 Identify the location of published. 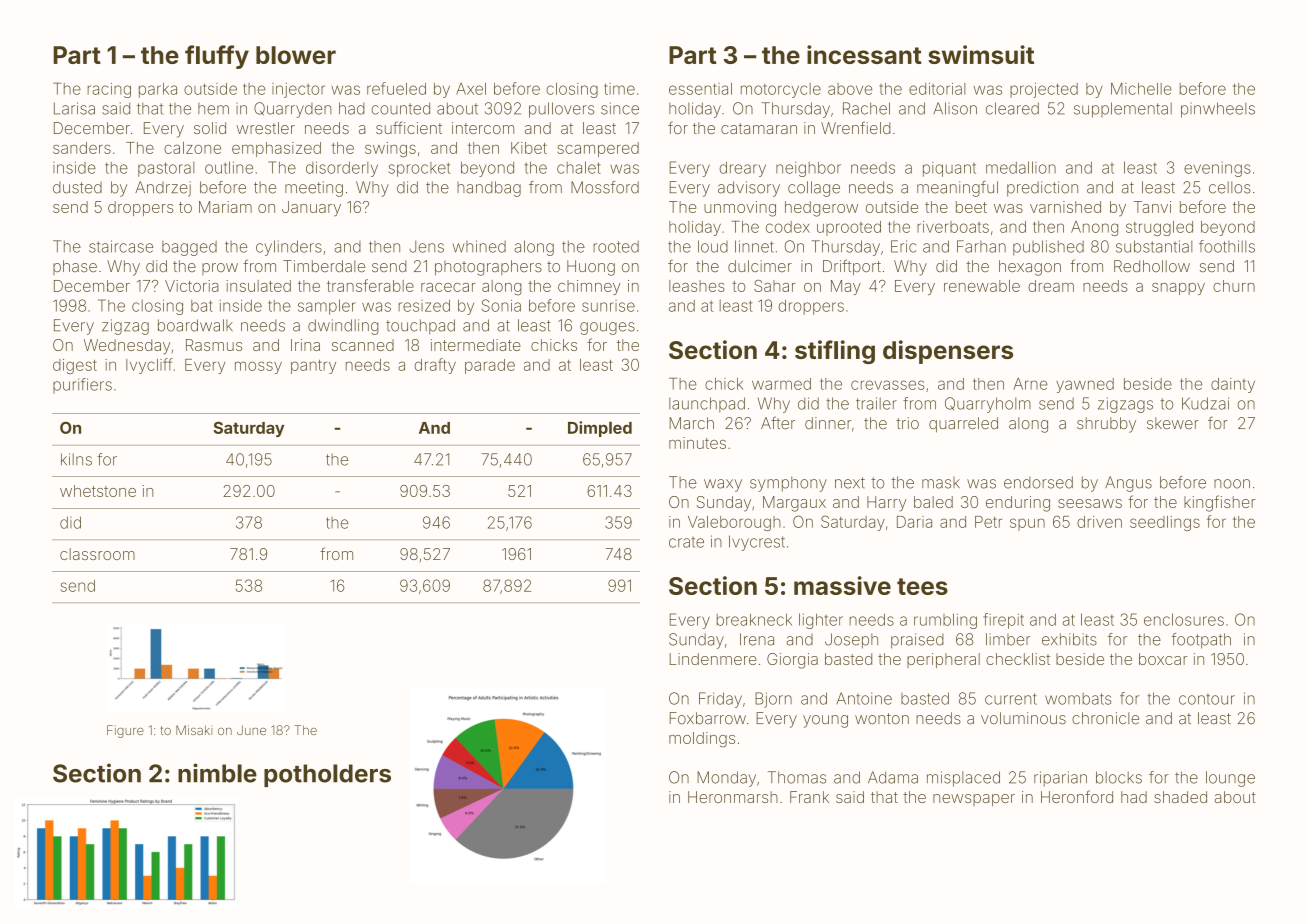
(1048, 248).
